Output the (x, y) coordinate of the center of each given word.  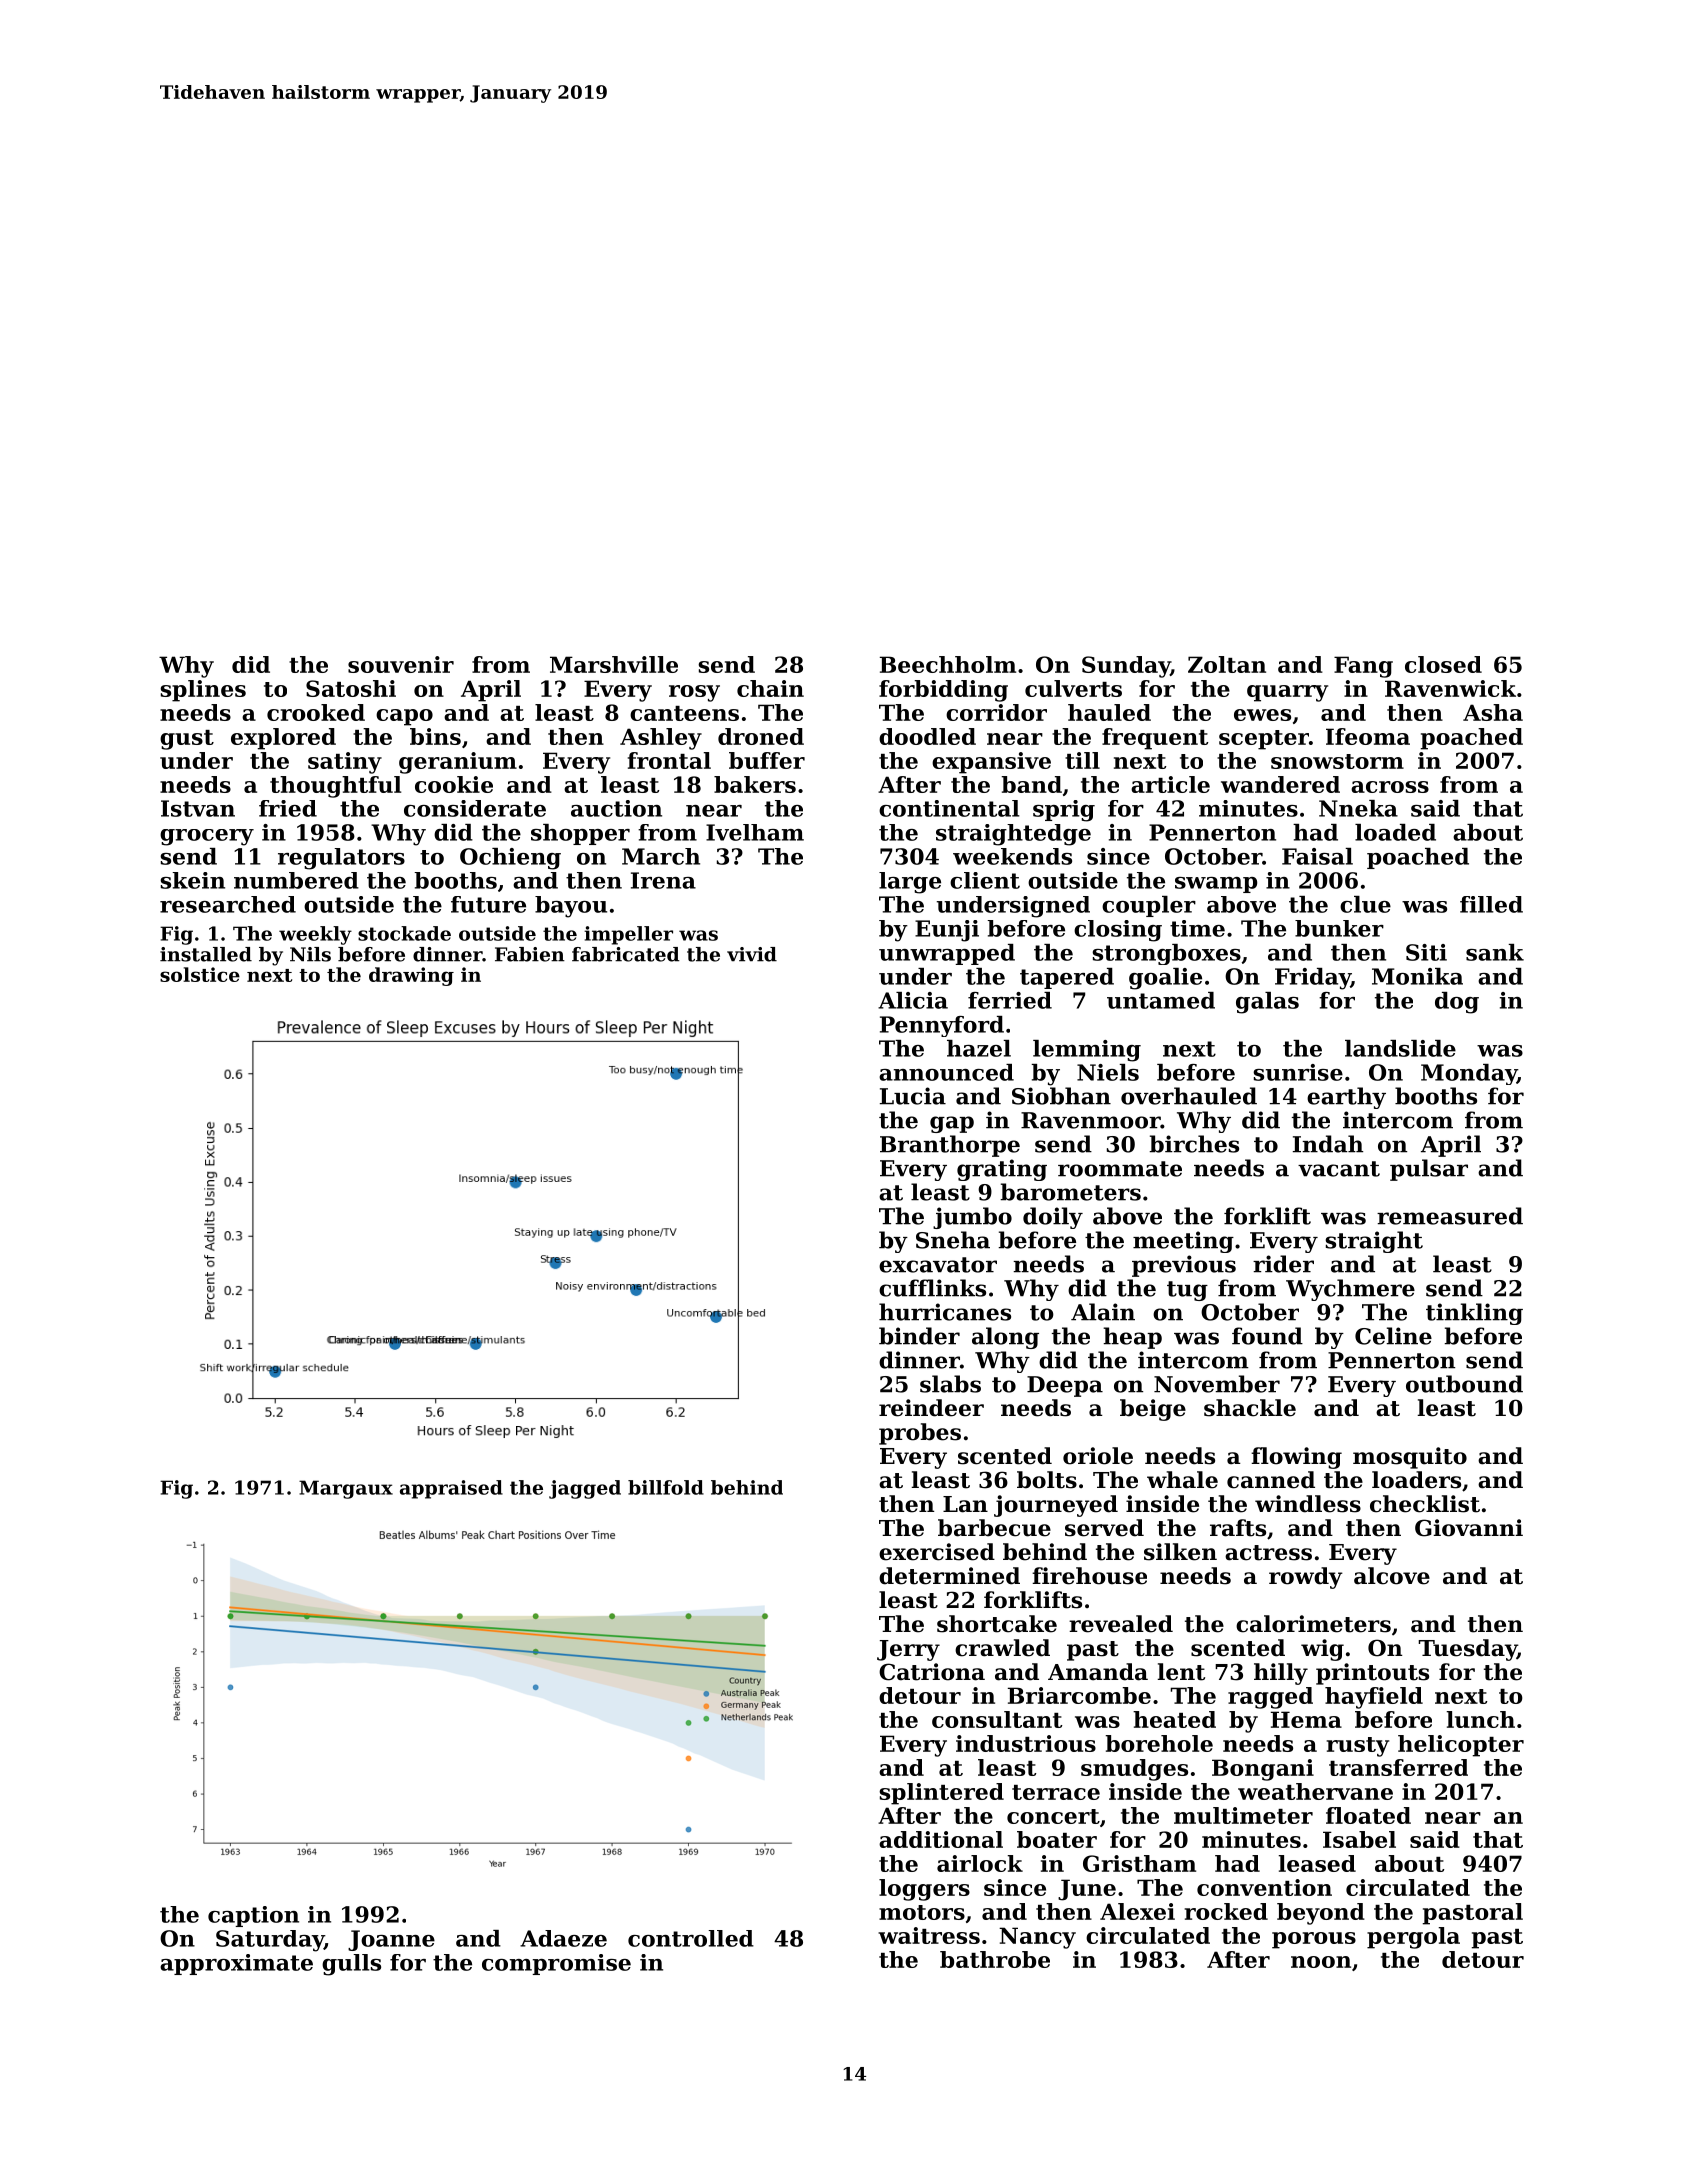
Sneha (953, 1240)
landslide (1400, 1048)
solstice (200, 974)
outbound (1464, 1384)
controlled (691, 1938)
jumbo (972, 1218)
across (1390, 787)
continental (949, 808)
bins (435, 736)
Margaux (346, 1489)
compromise (556, 1964)
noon (1321, 1962)
